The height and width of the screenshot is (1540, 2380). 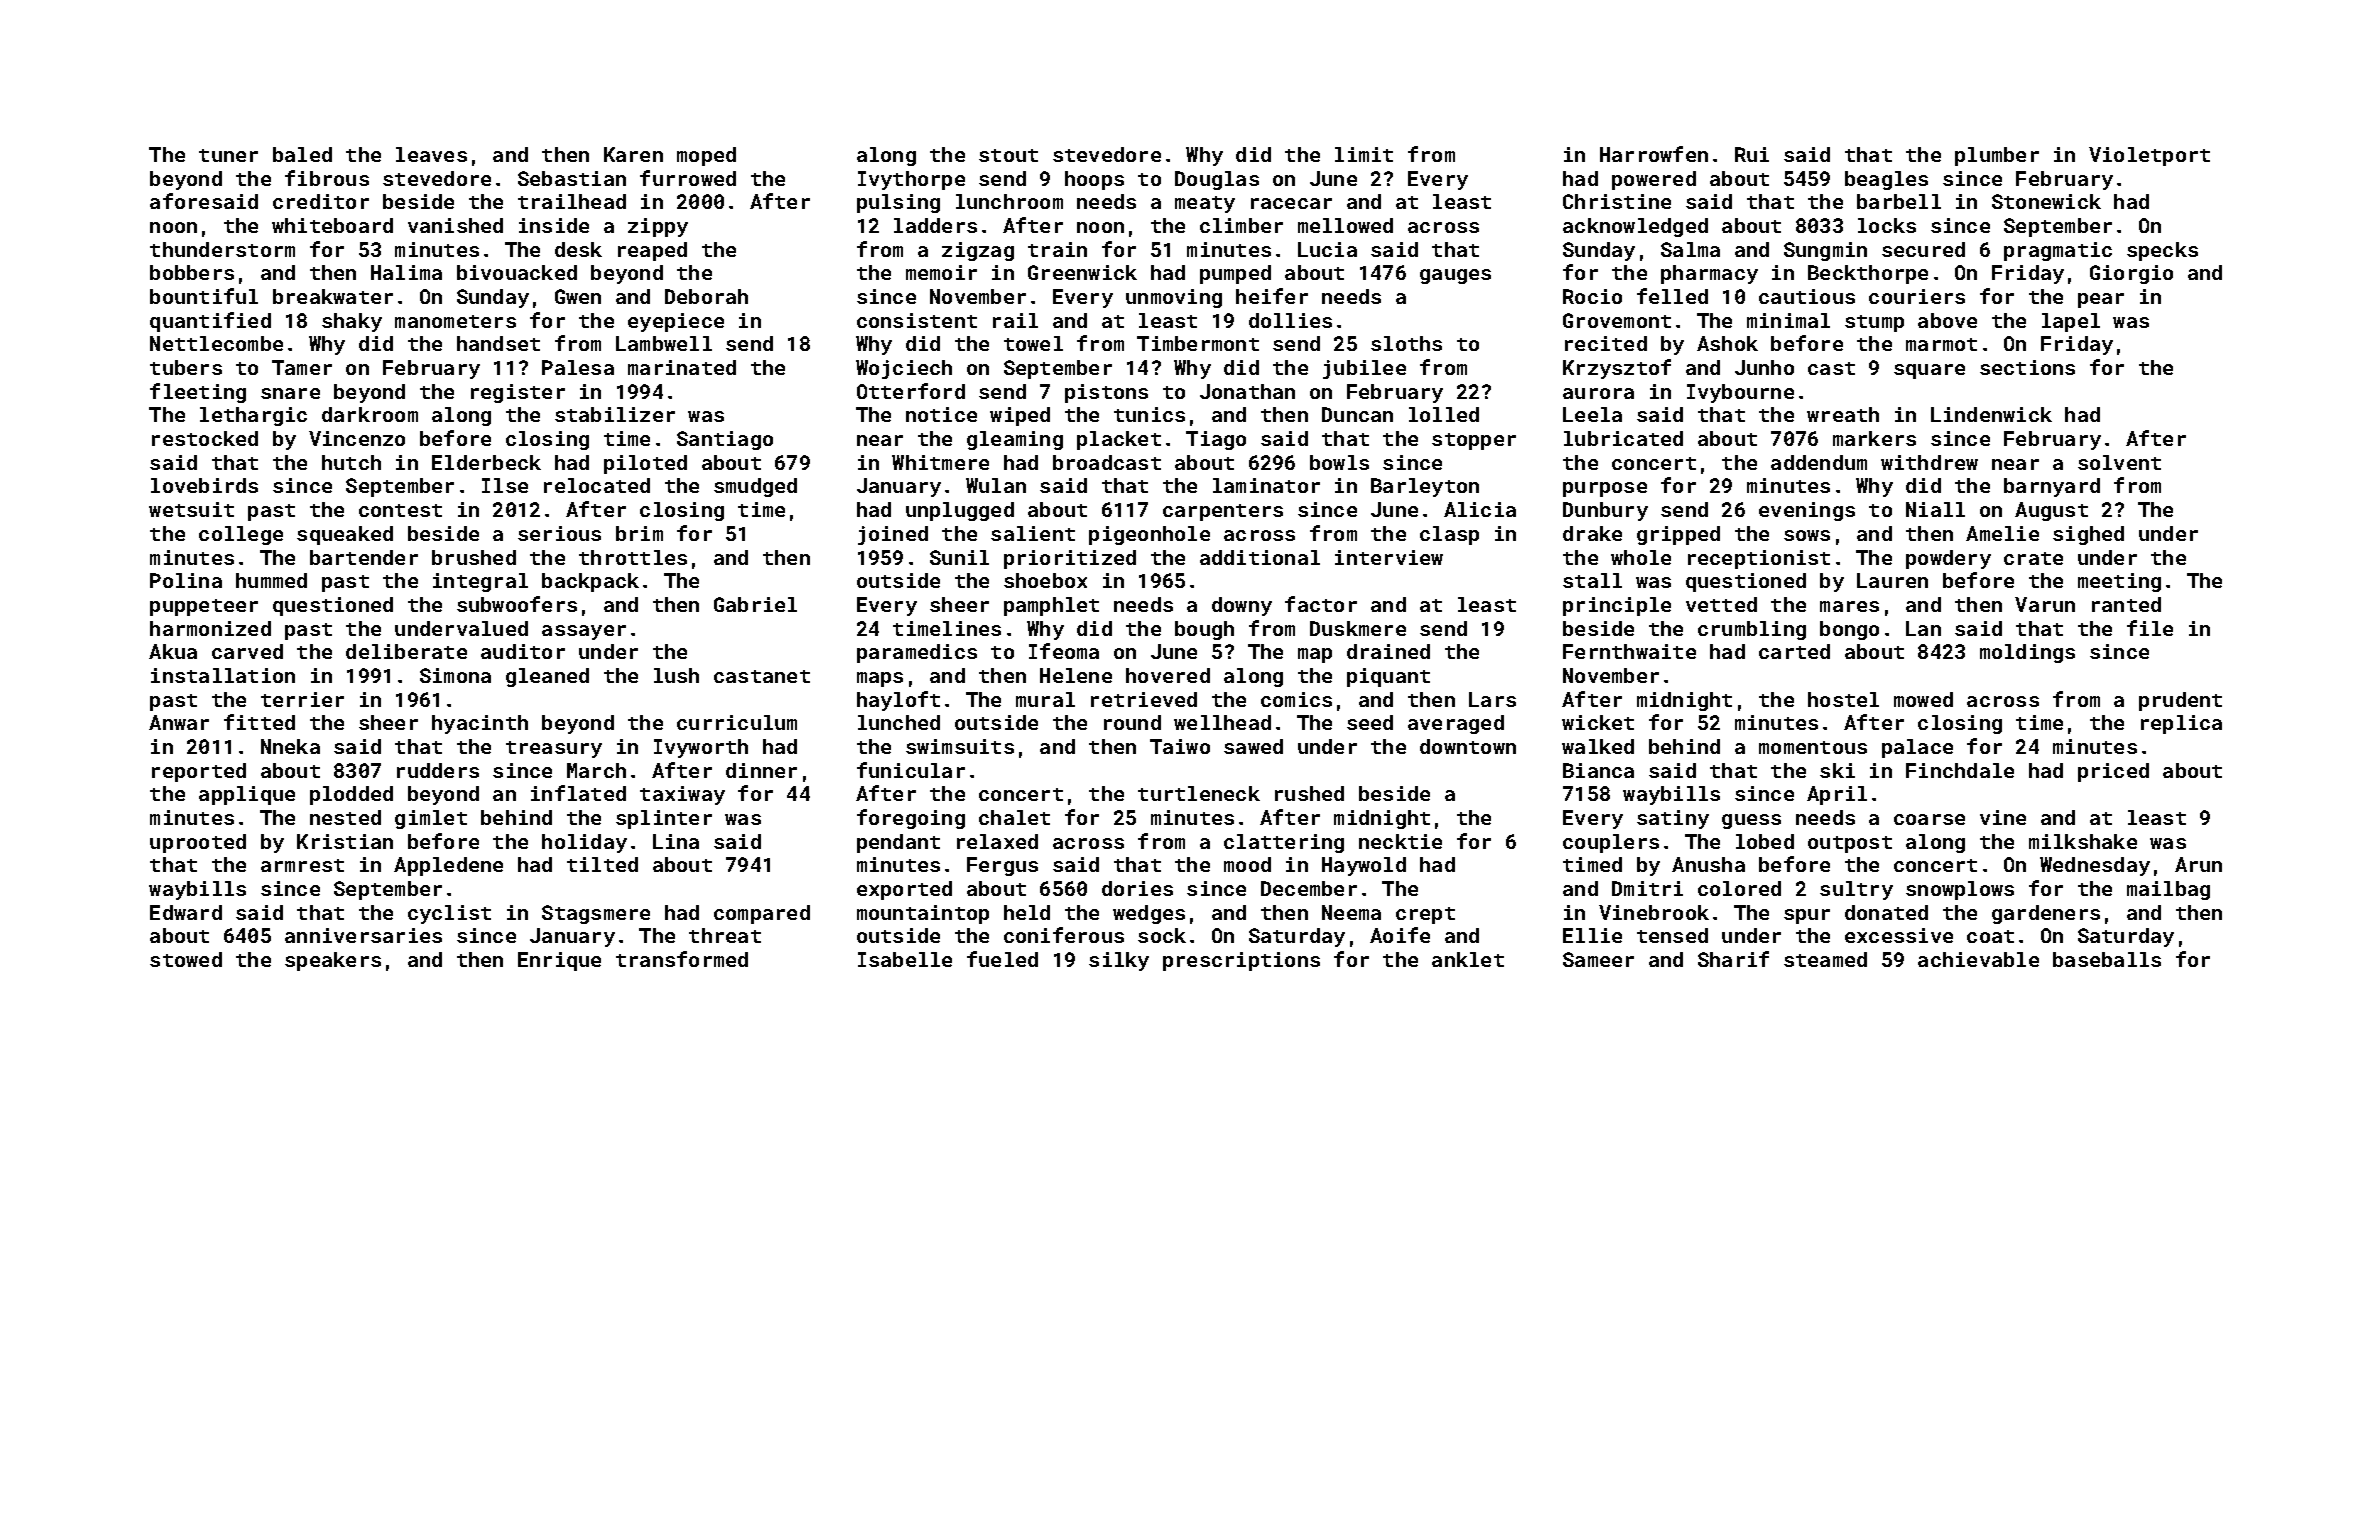 What do you see at coordinates (455, 675) in the screenshot?
I see `Simona` at bounding box center [455, 675].
